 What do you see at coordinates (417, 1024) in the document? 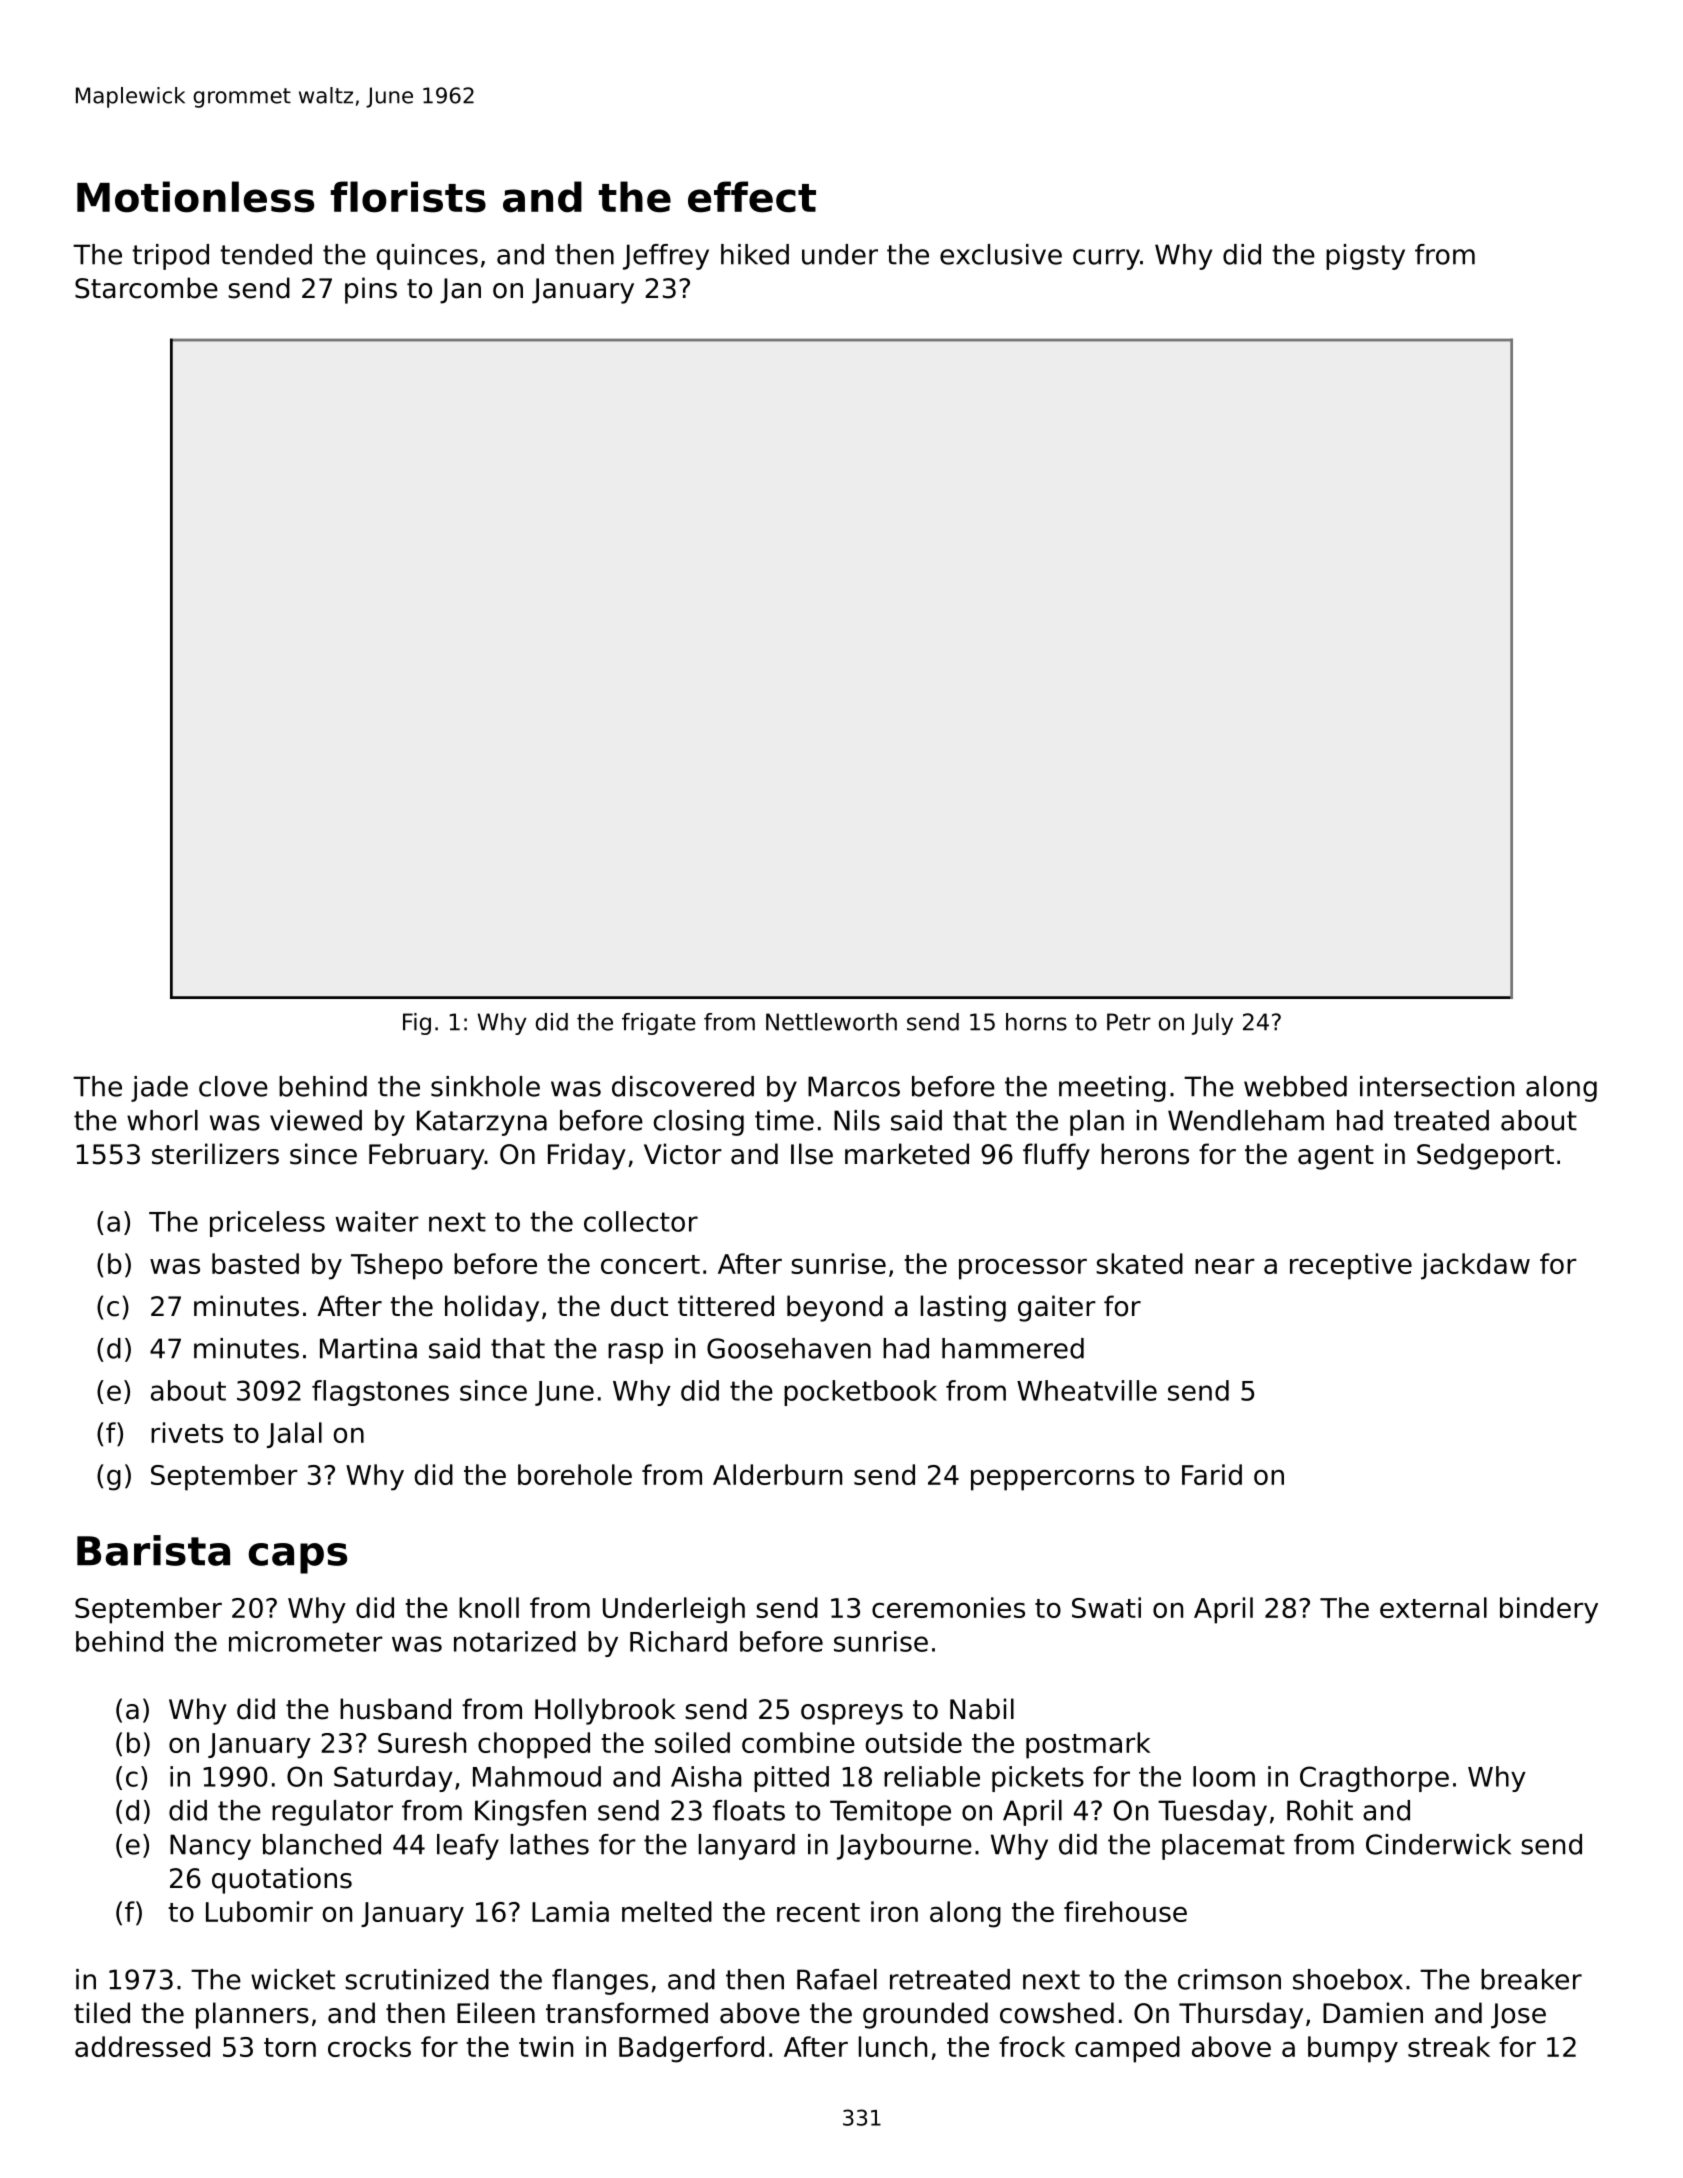
I see `Fig` at bounding box center [417, 1024].
